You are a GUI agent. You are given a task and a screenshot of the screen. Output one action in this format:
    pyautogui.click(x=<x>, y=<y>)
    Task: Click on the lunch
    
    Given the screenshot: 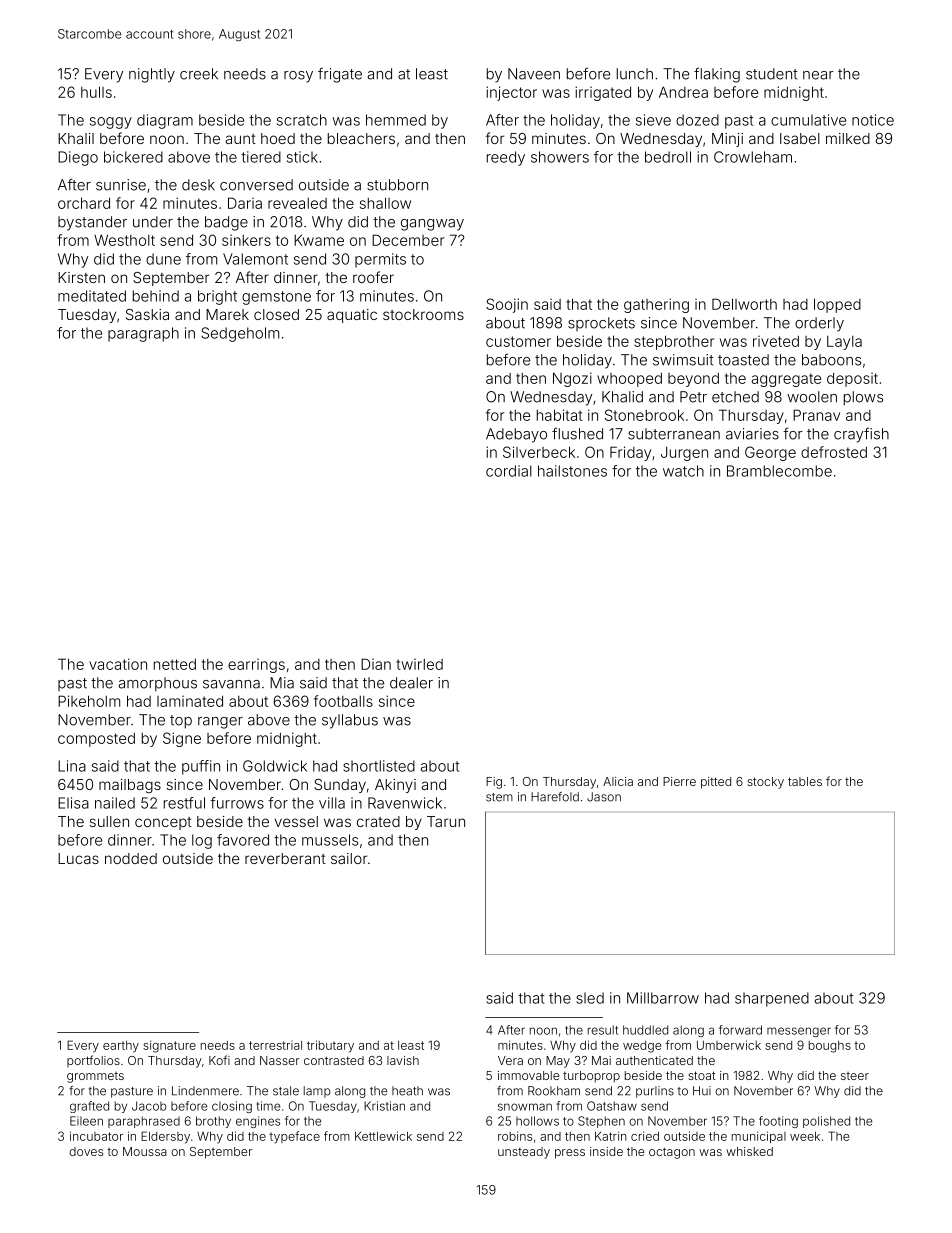 What is the action you would take?
    pyautogui.click(x=635, y=74)
